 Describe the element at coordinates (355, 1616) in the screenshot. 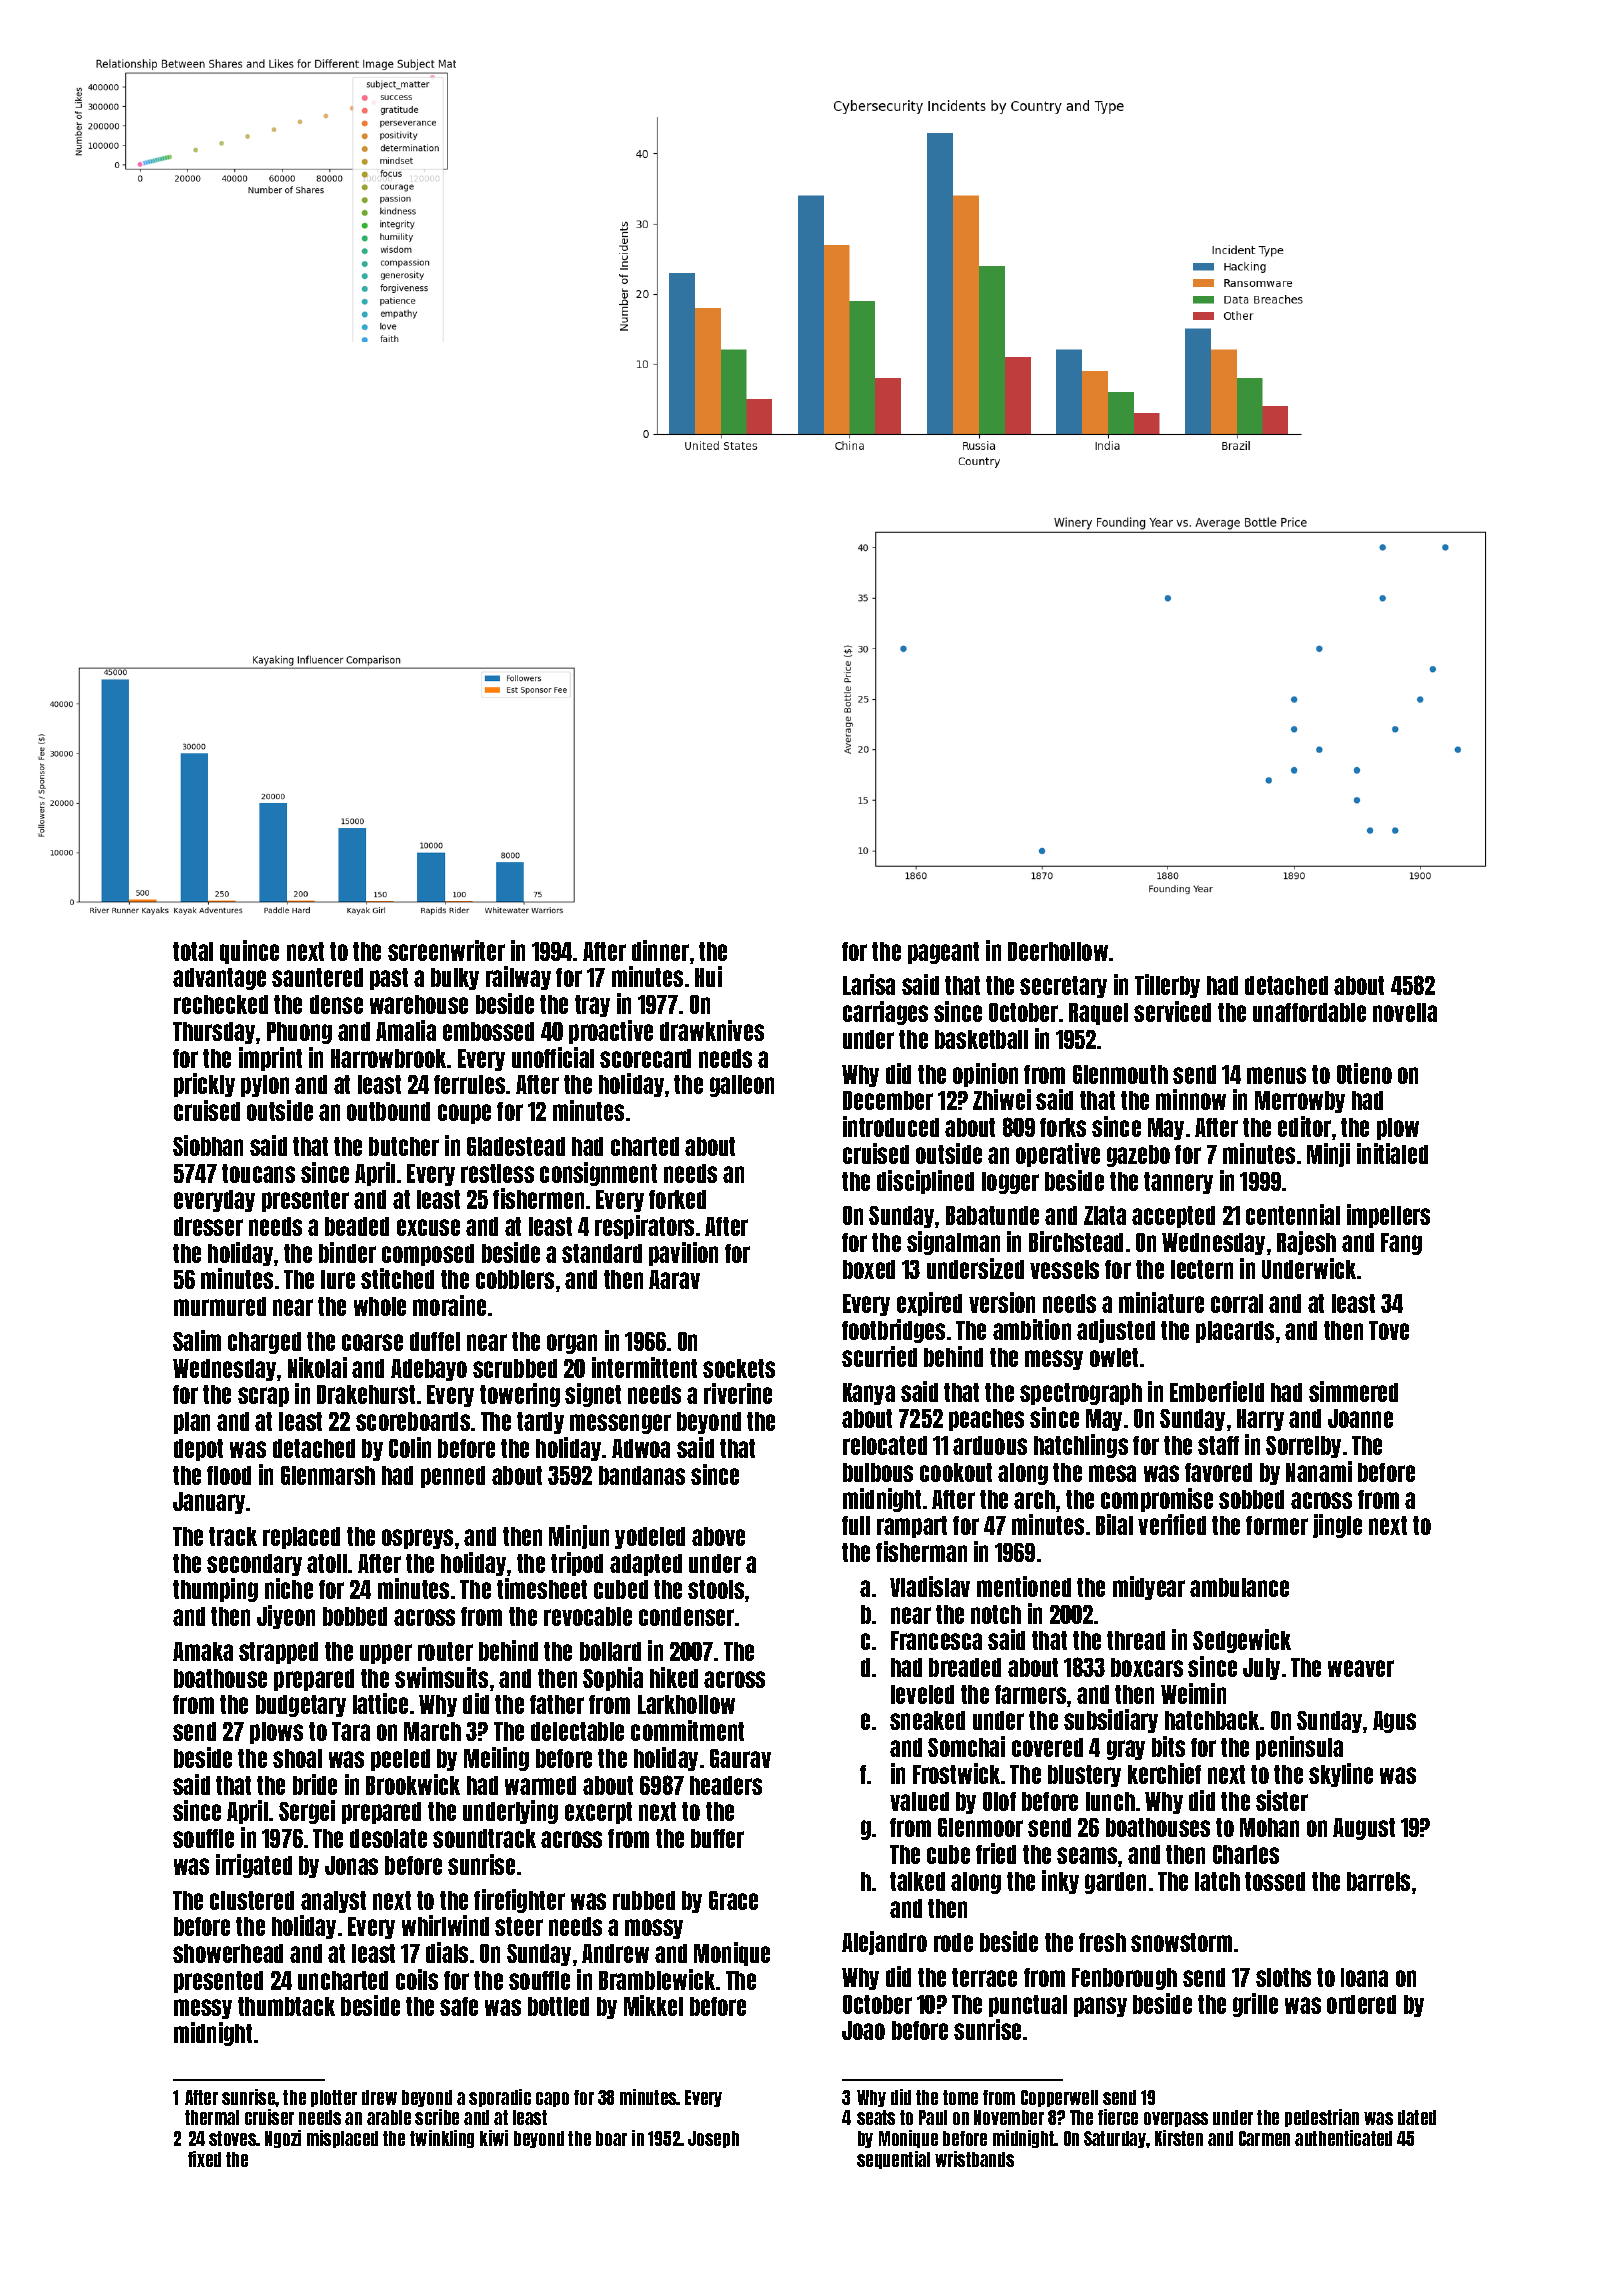

I see `bobbed` at that location.
